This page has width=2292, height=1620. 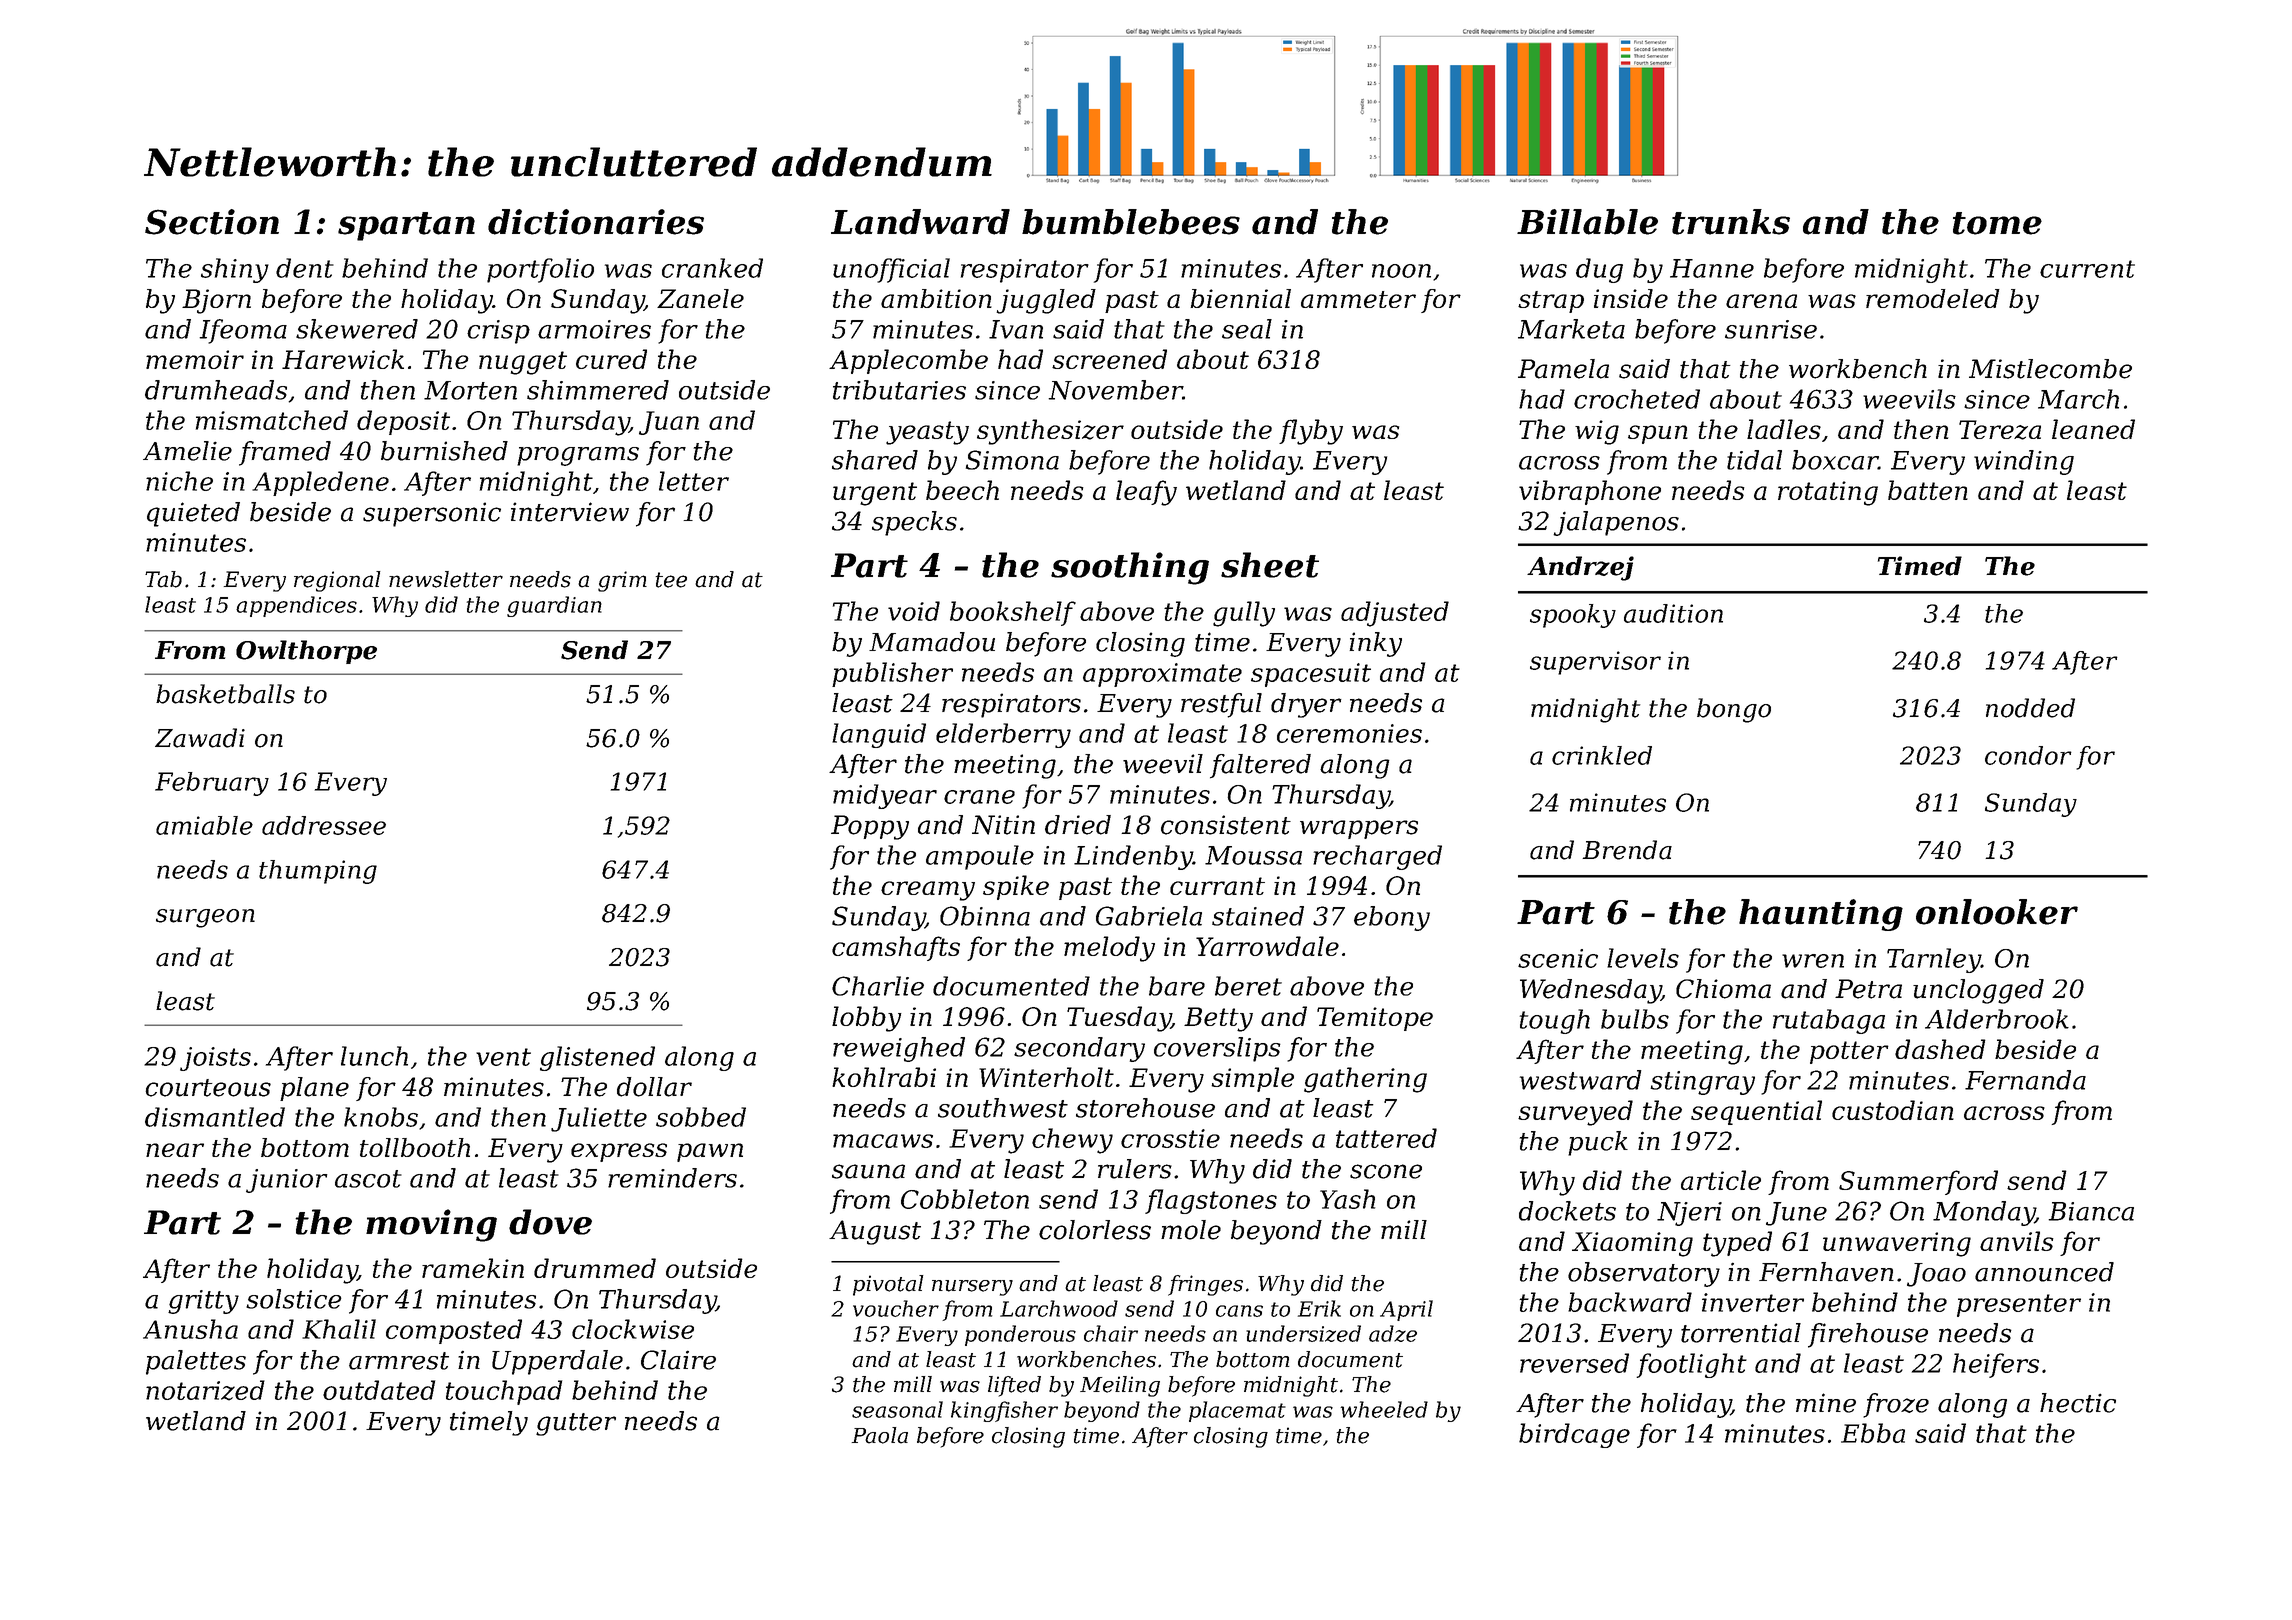 I want to click on flyby, so click(x=1311, y=432).
